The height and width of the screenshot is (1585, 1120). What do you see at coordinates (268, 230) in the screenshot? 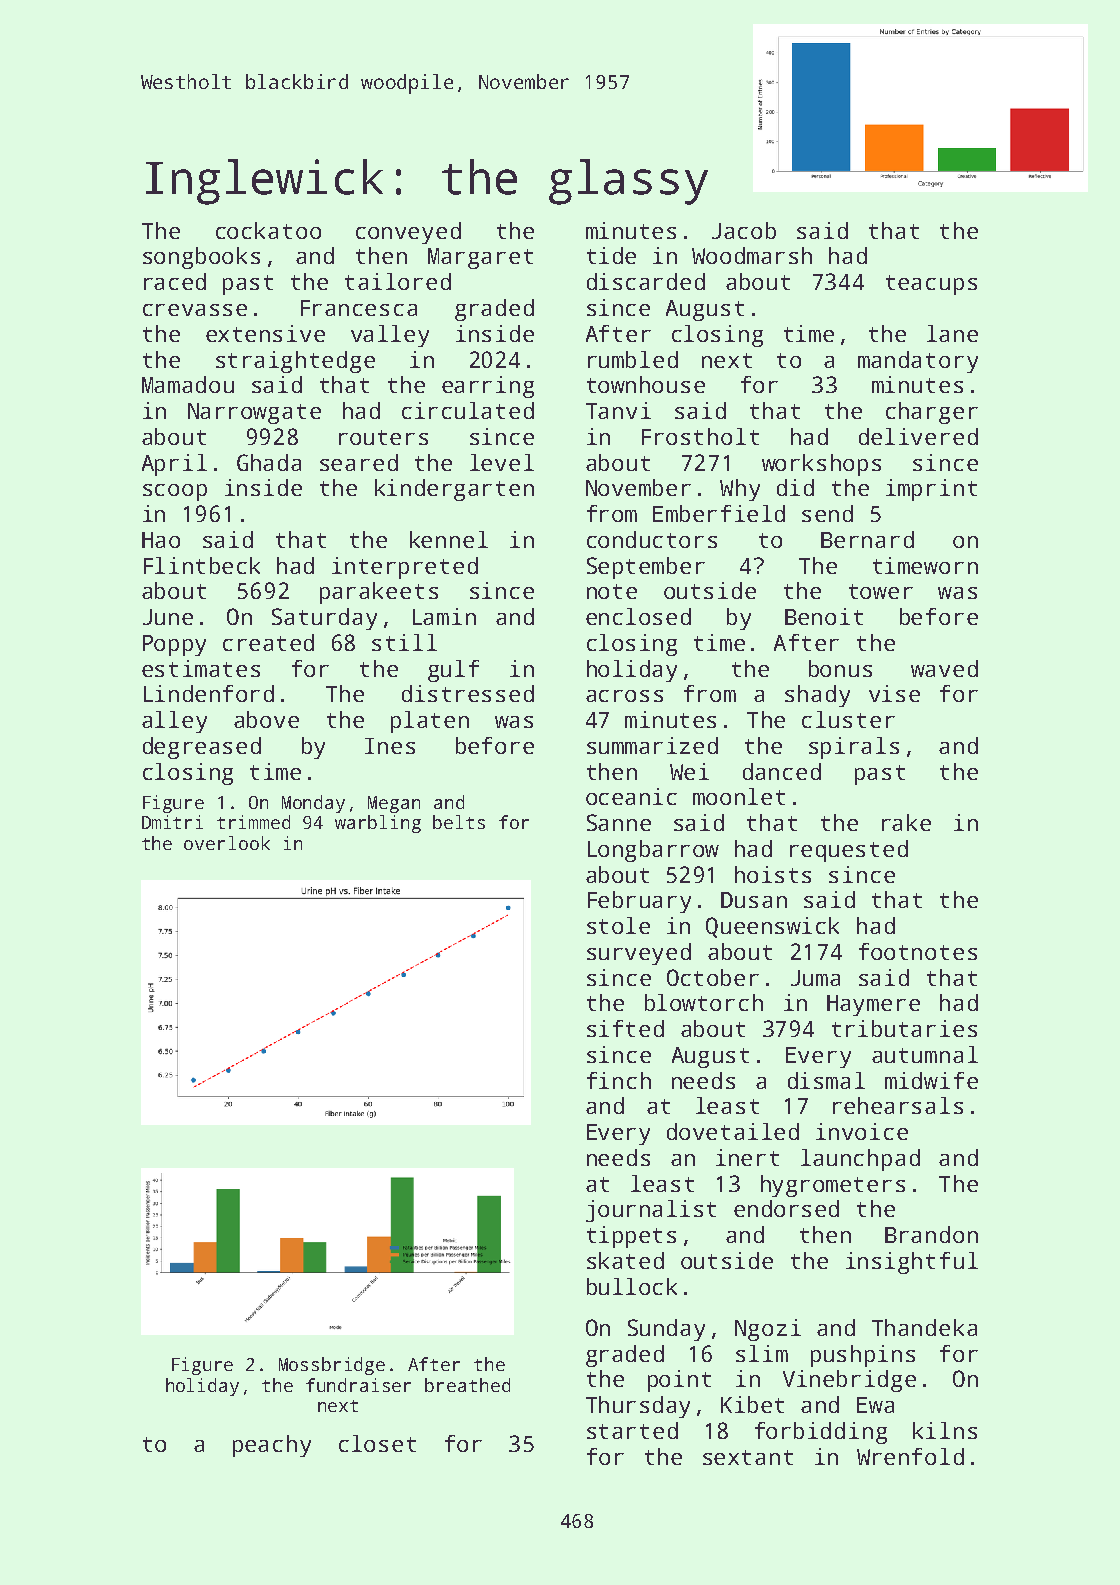
I see `cockatoo` at bounding box center [268, 230].
